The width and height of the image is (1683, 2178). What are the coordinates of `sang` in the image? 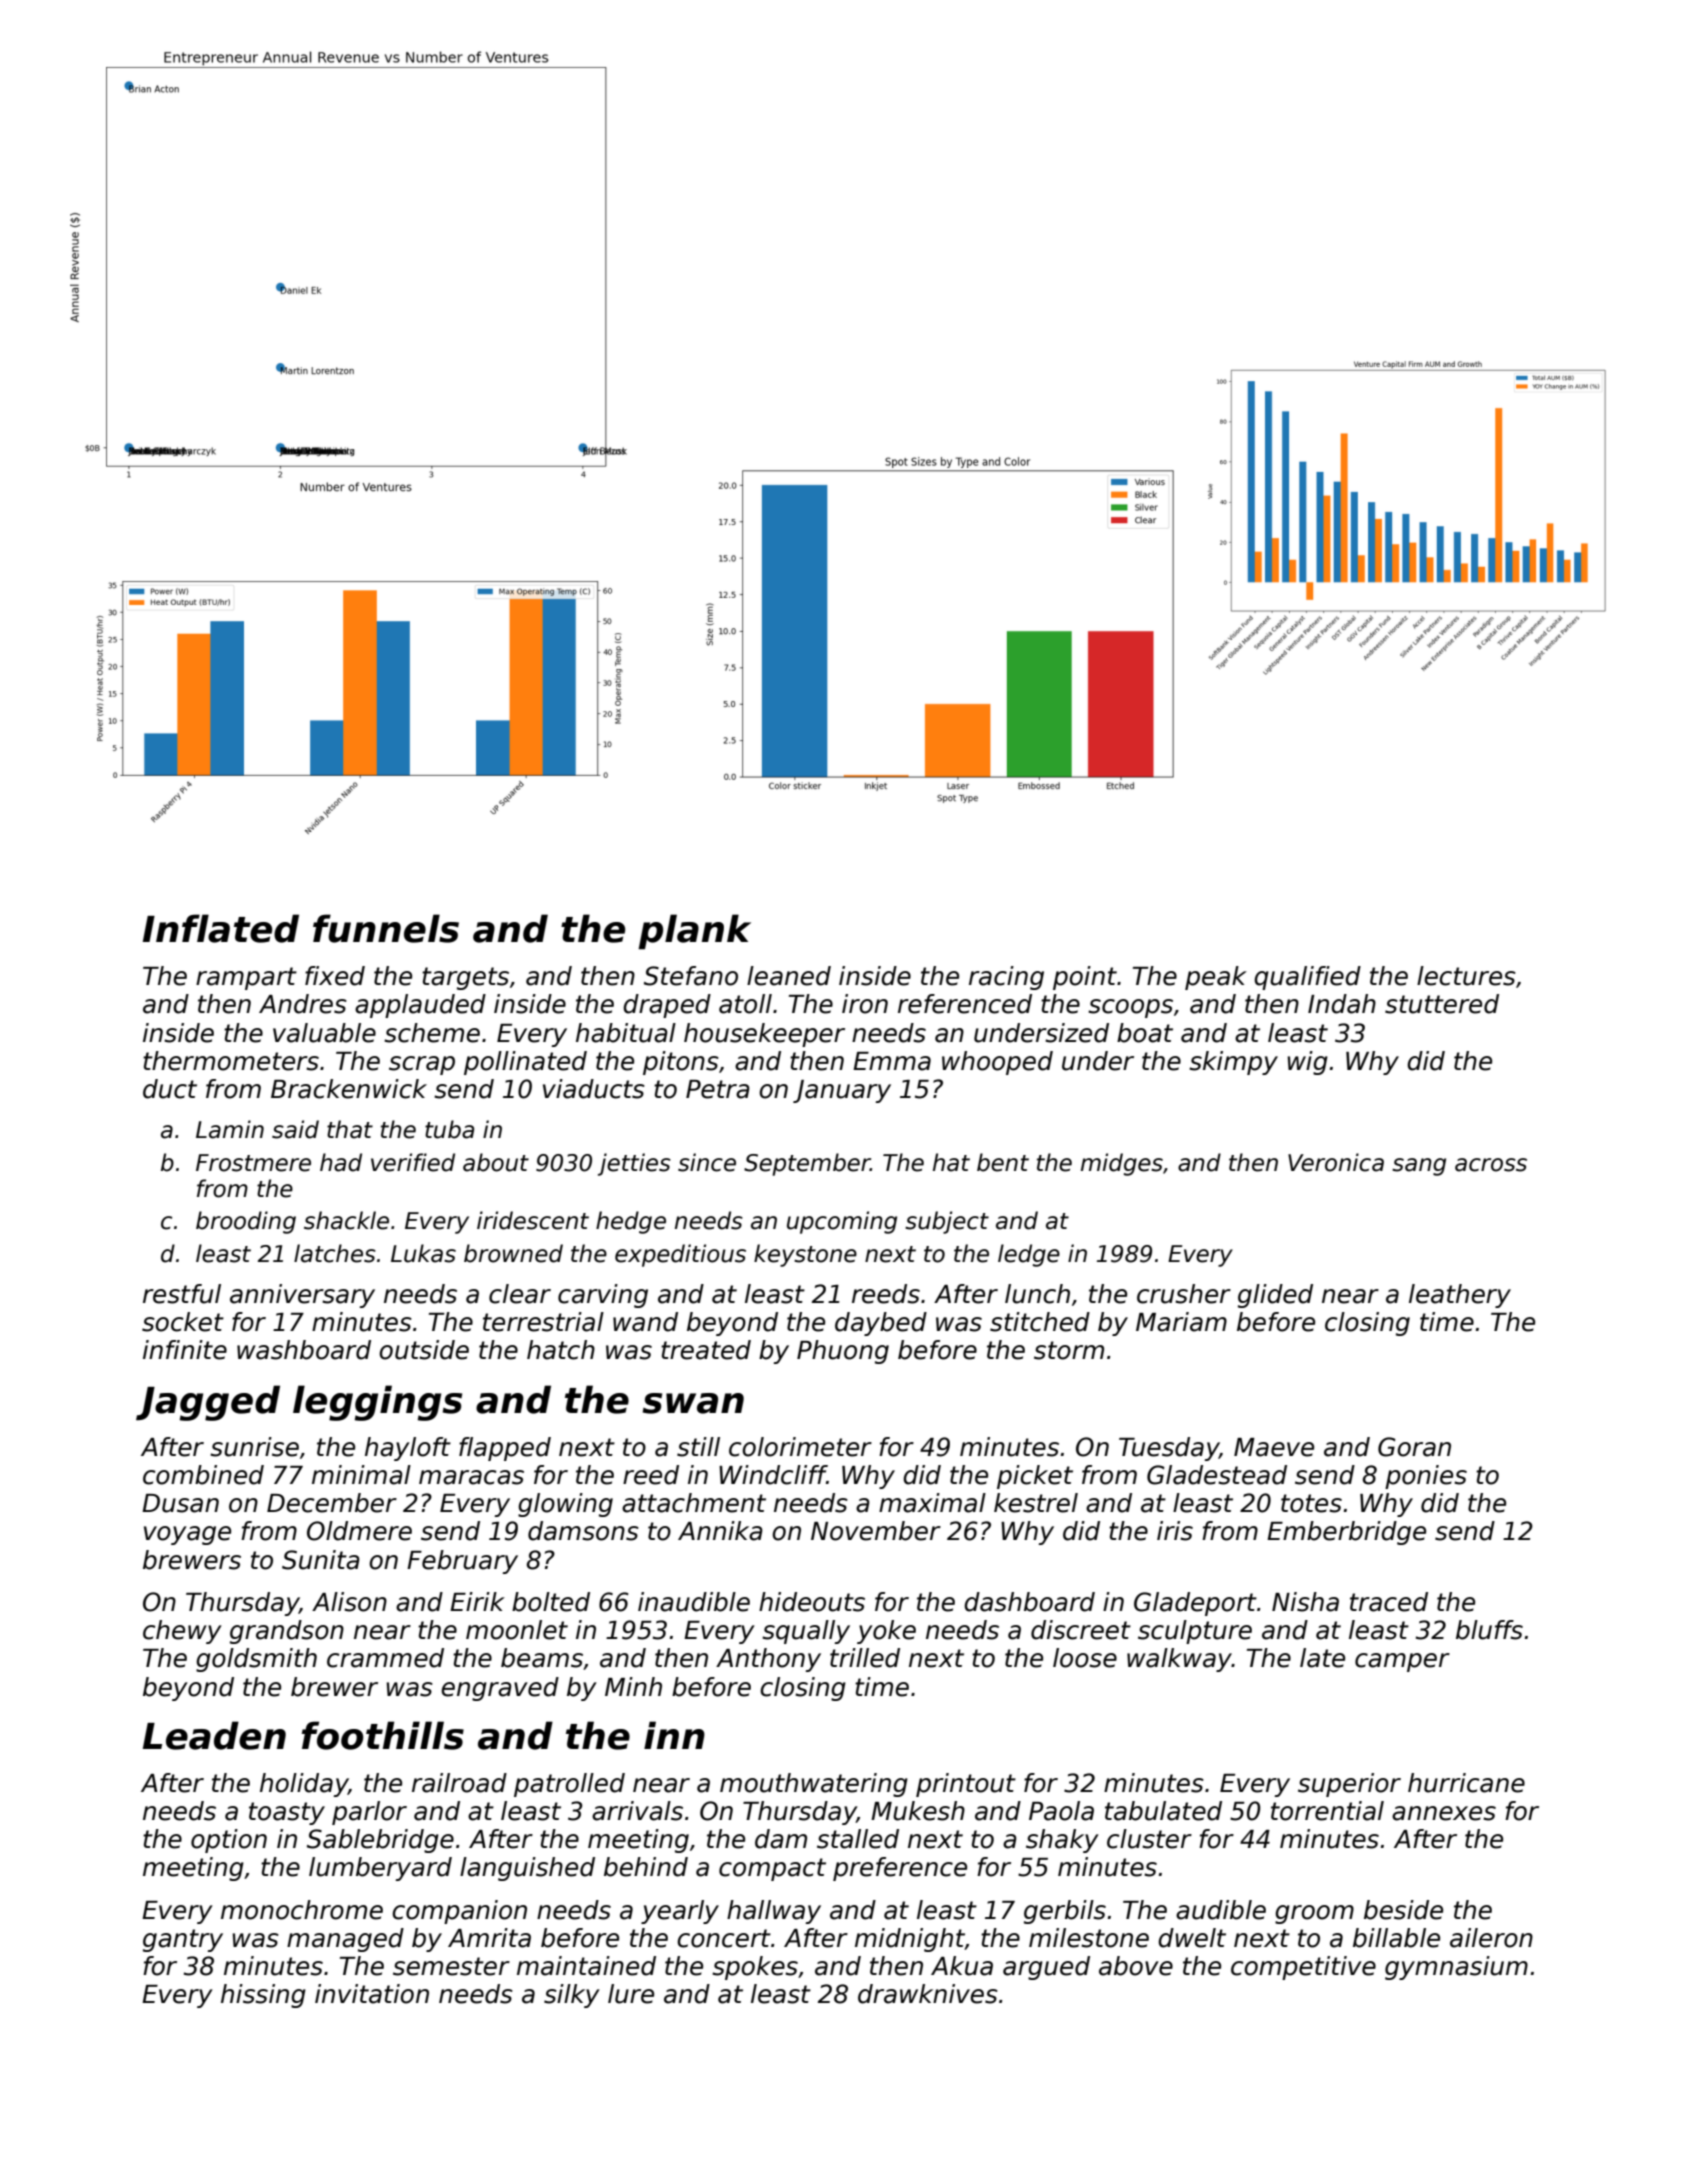 It's located at (1419, 1167).
